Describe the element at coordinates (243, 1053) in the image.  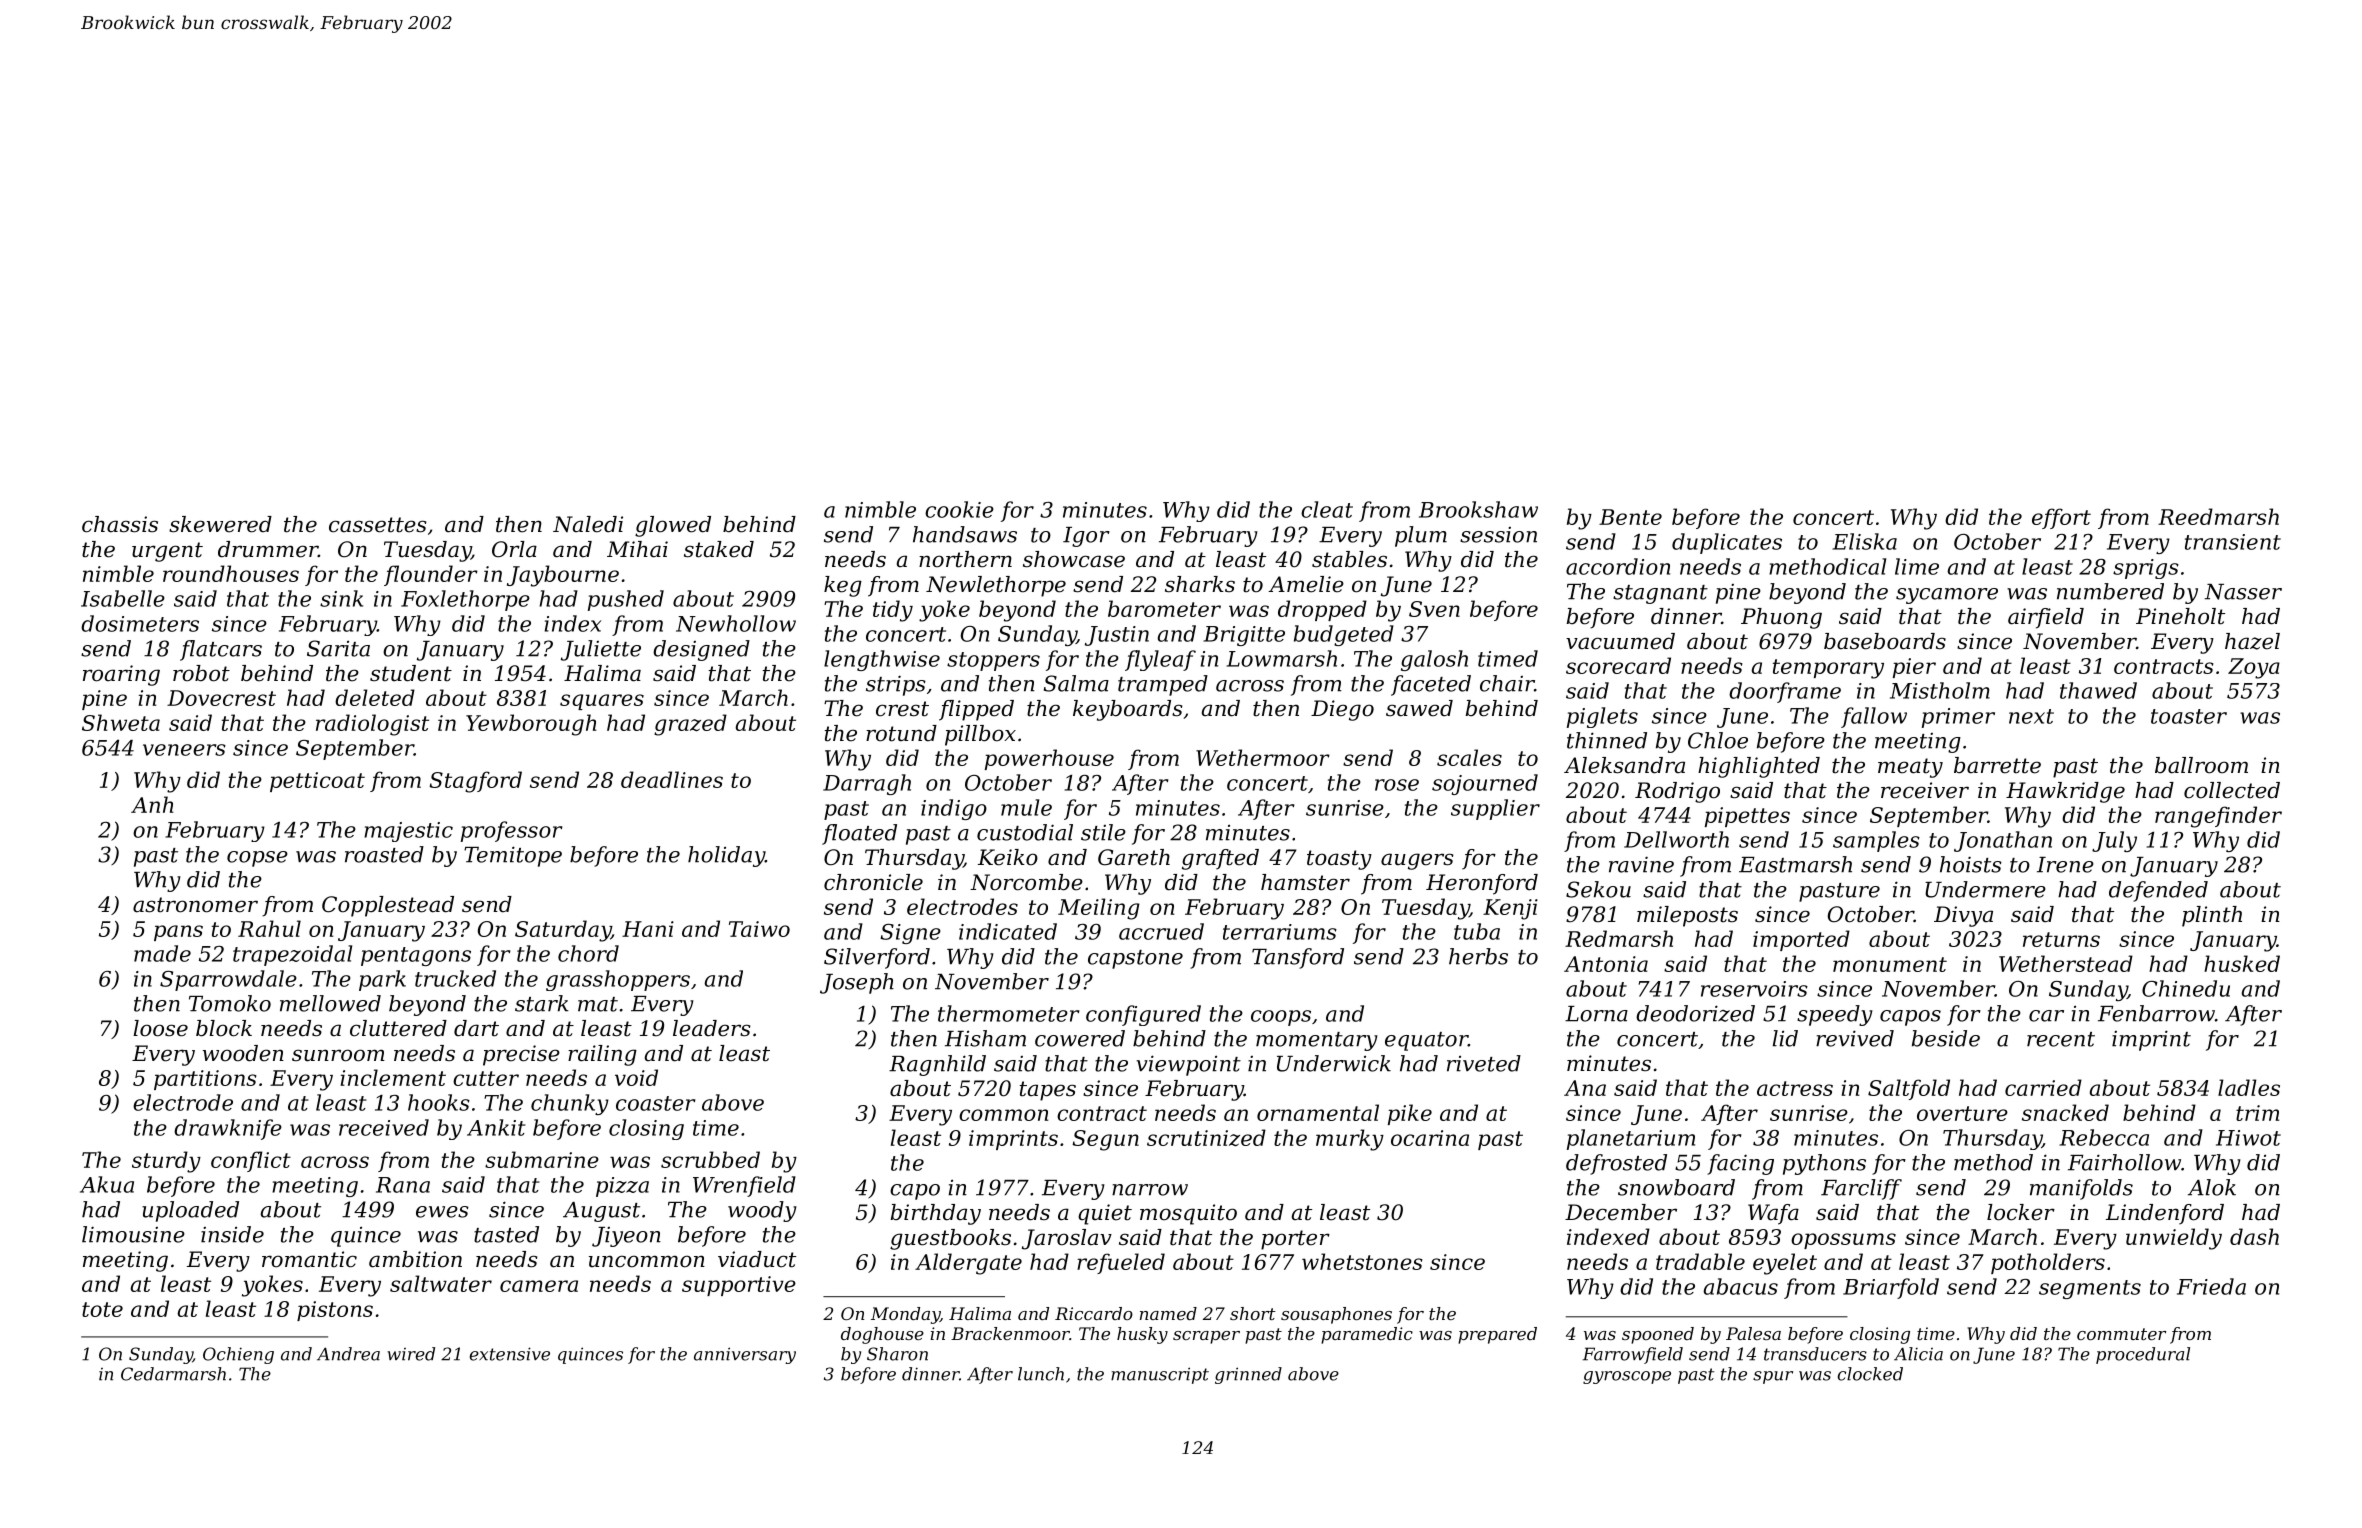
I see `wooden` at that location.
